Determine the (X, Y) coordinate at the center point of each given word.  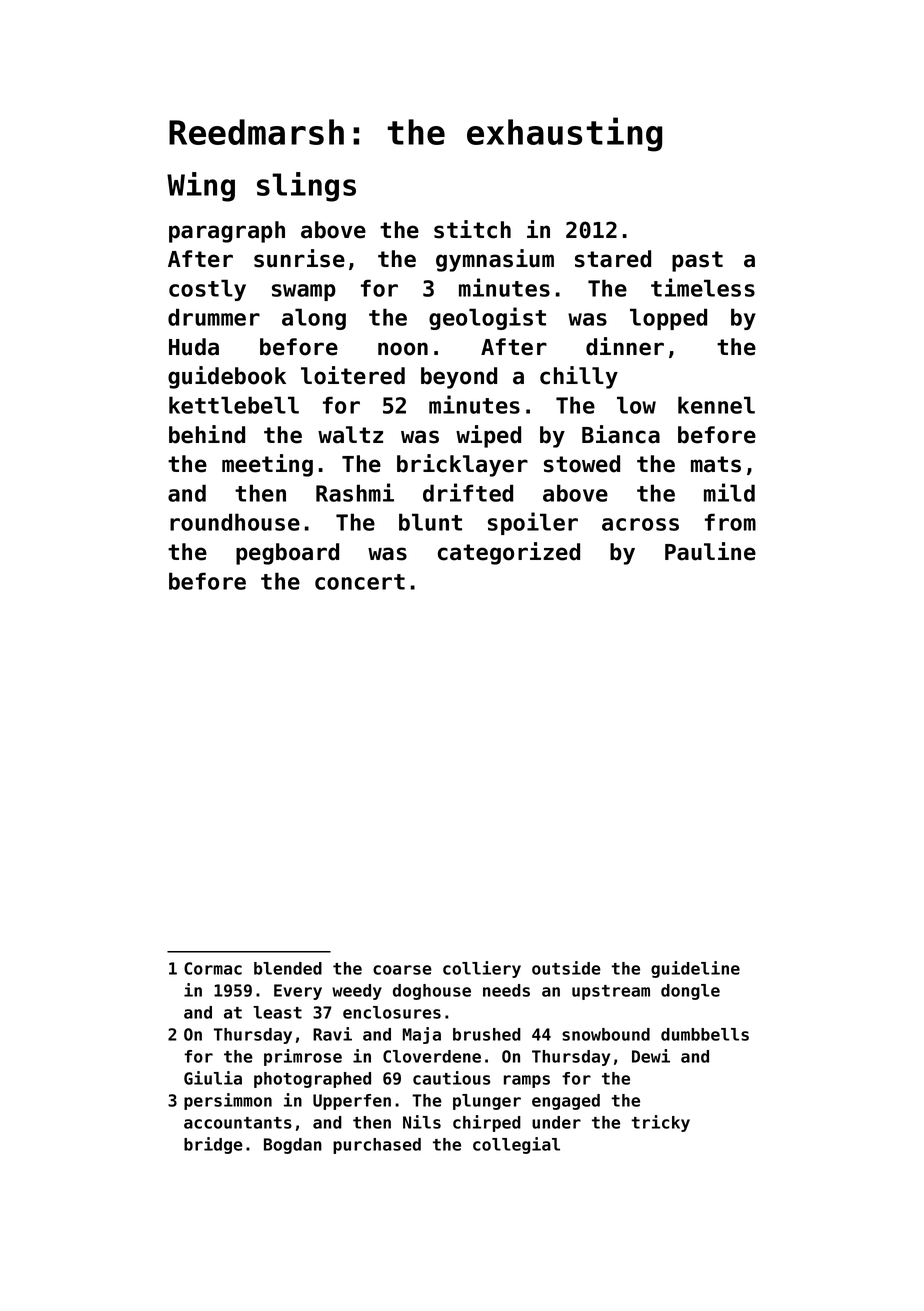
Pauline (710, 551)
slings (306, 187)
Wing (201, 187)
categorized (509, 553)
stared (613, 259)
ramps (527, 1081)
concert (360, 582)
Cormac (213, 968)
